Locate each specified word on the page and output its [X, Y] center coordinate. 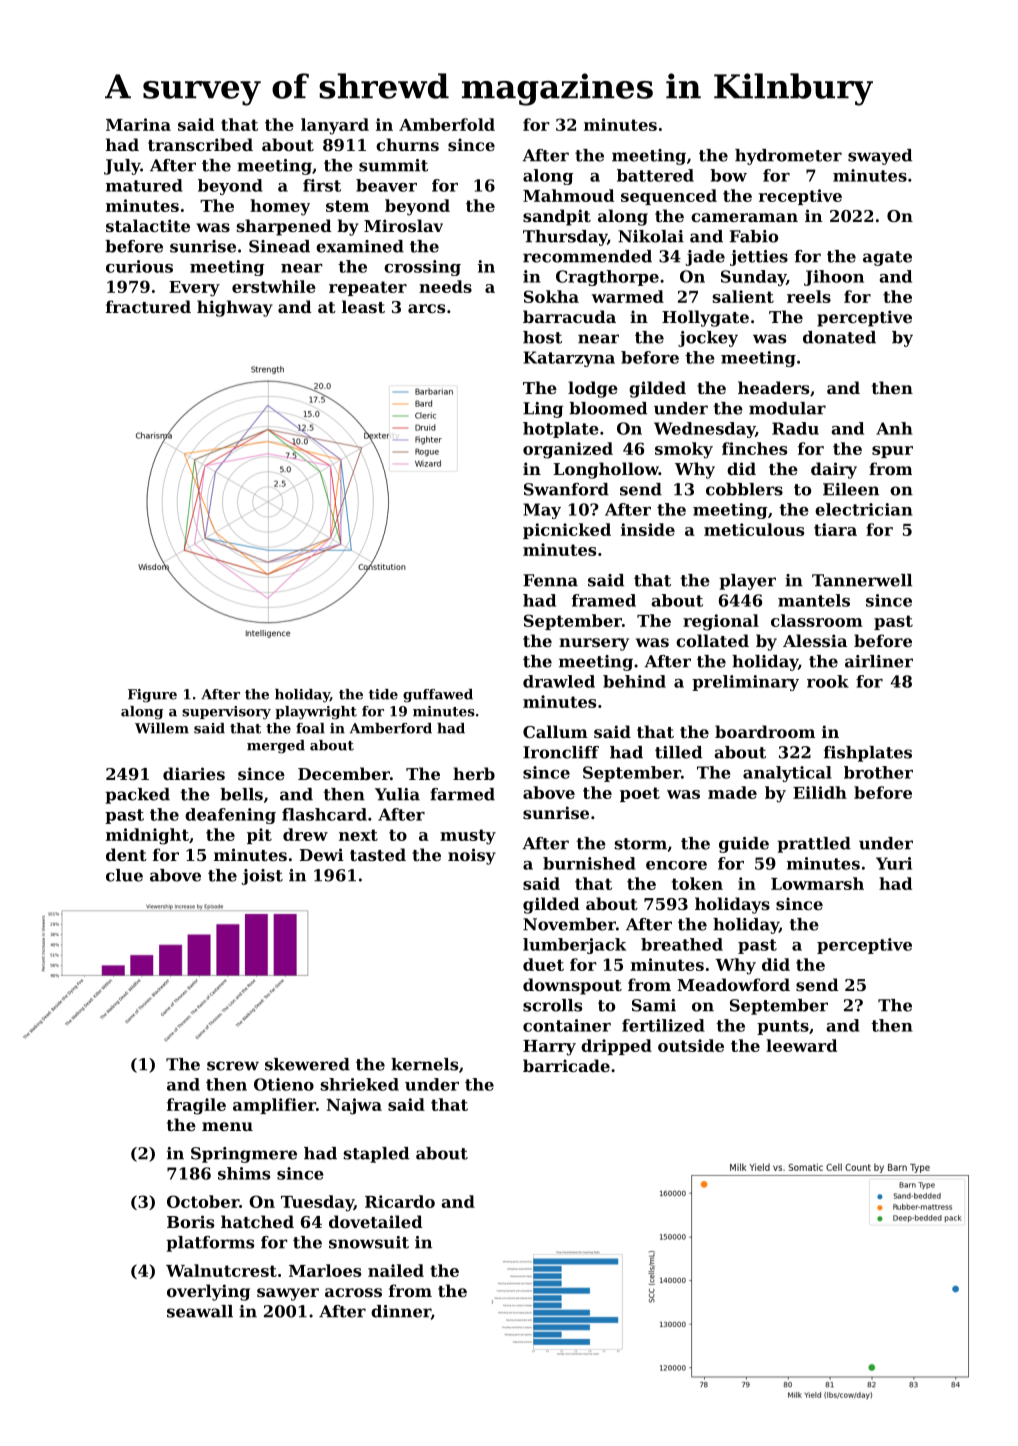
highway [235, 308]
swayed [880, 157]
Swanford [566, 489]
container [567, 1025]
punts [783, 1027]
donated [839, 337]
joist [262, 877]
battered [655, 175]
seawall [200, 1311]
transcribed [200, 144]
